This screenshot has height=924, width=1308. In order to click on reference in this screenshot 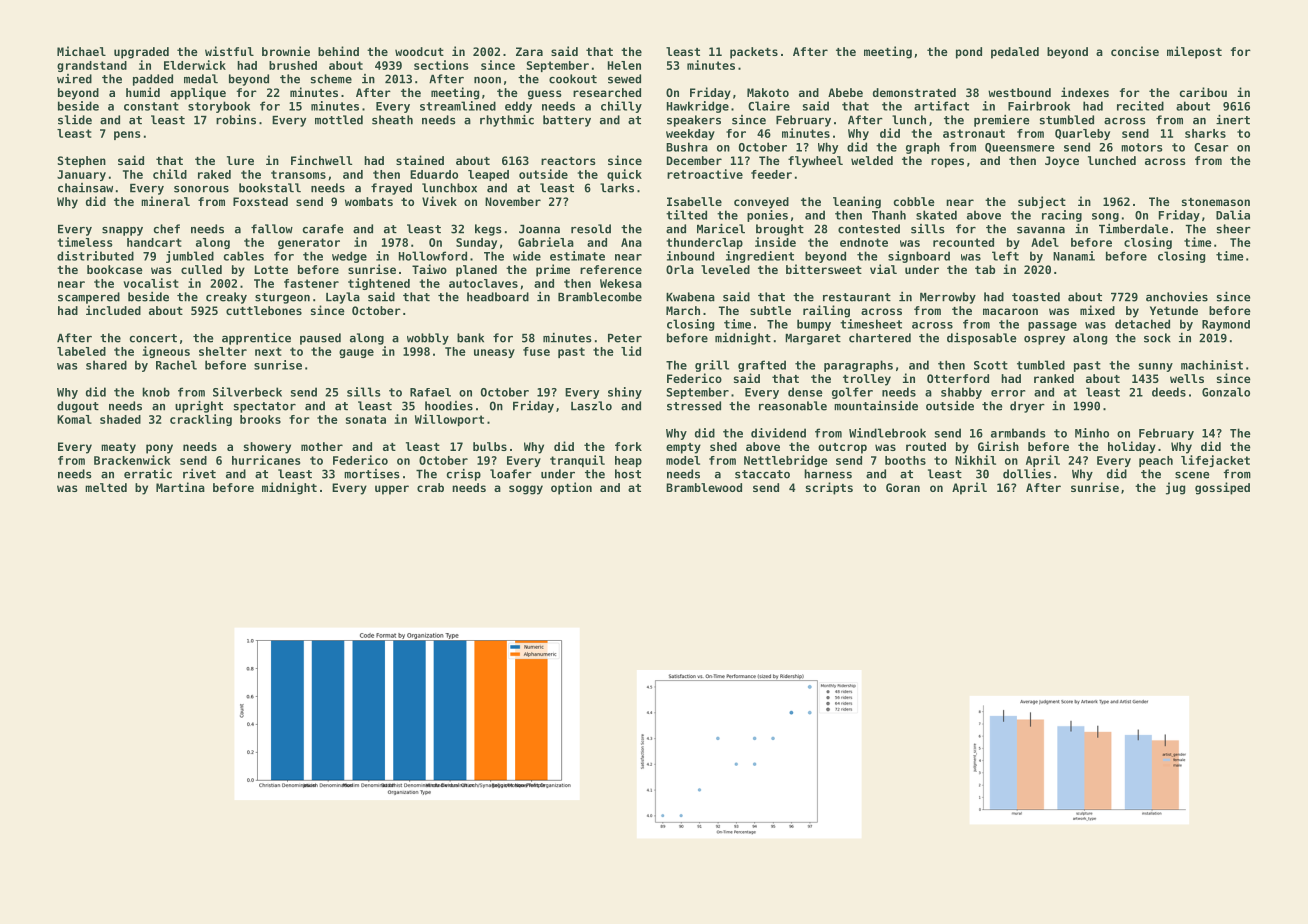, I will do `click(611, 269)`.
